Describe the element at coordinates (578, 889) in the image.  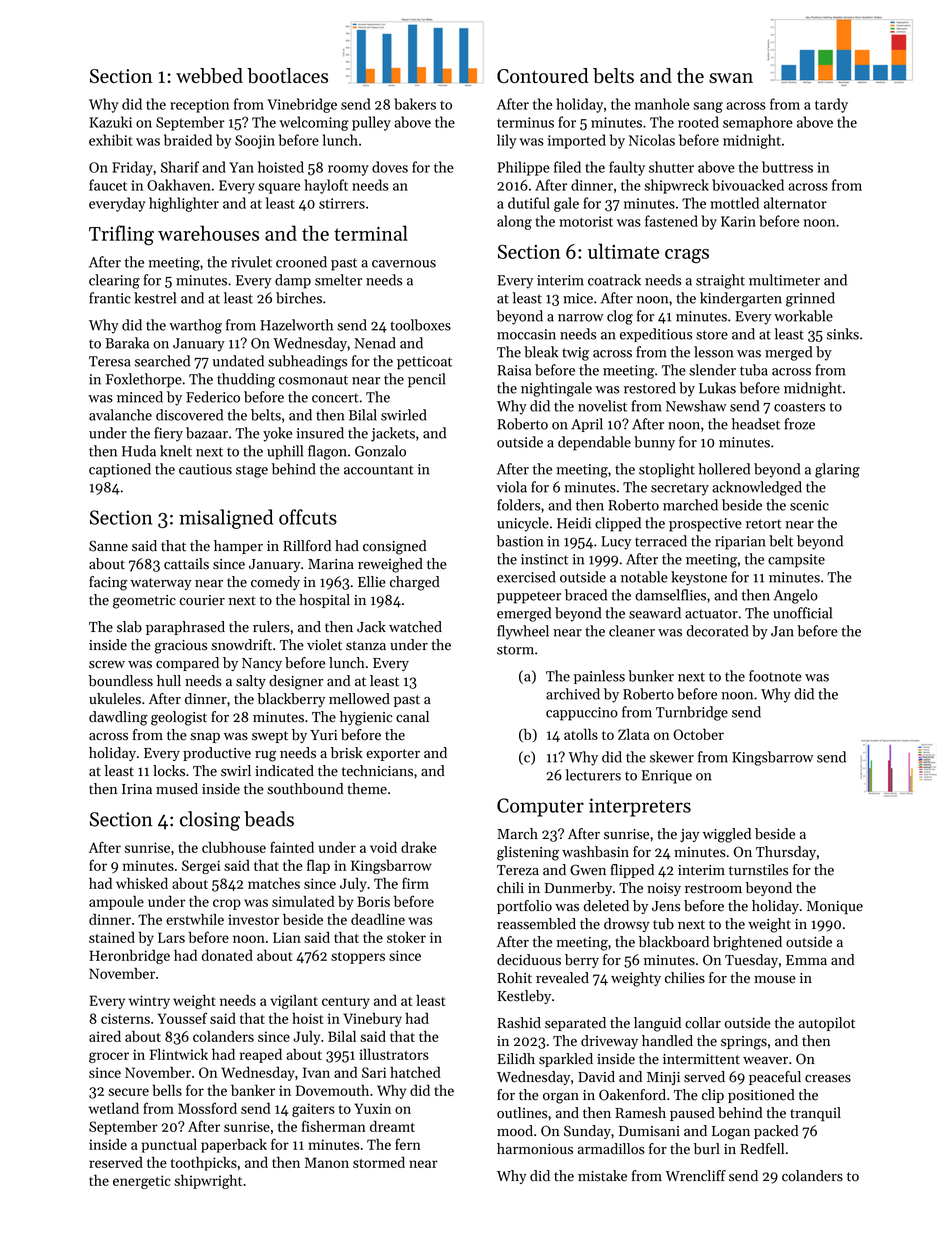
I see `Dunmerby` at that location.
